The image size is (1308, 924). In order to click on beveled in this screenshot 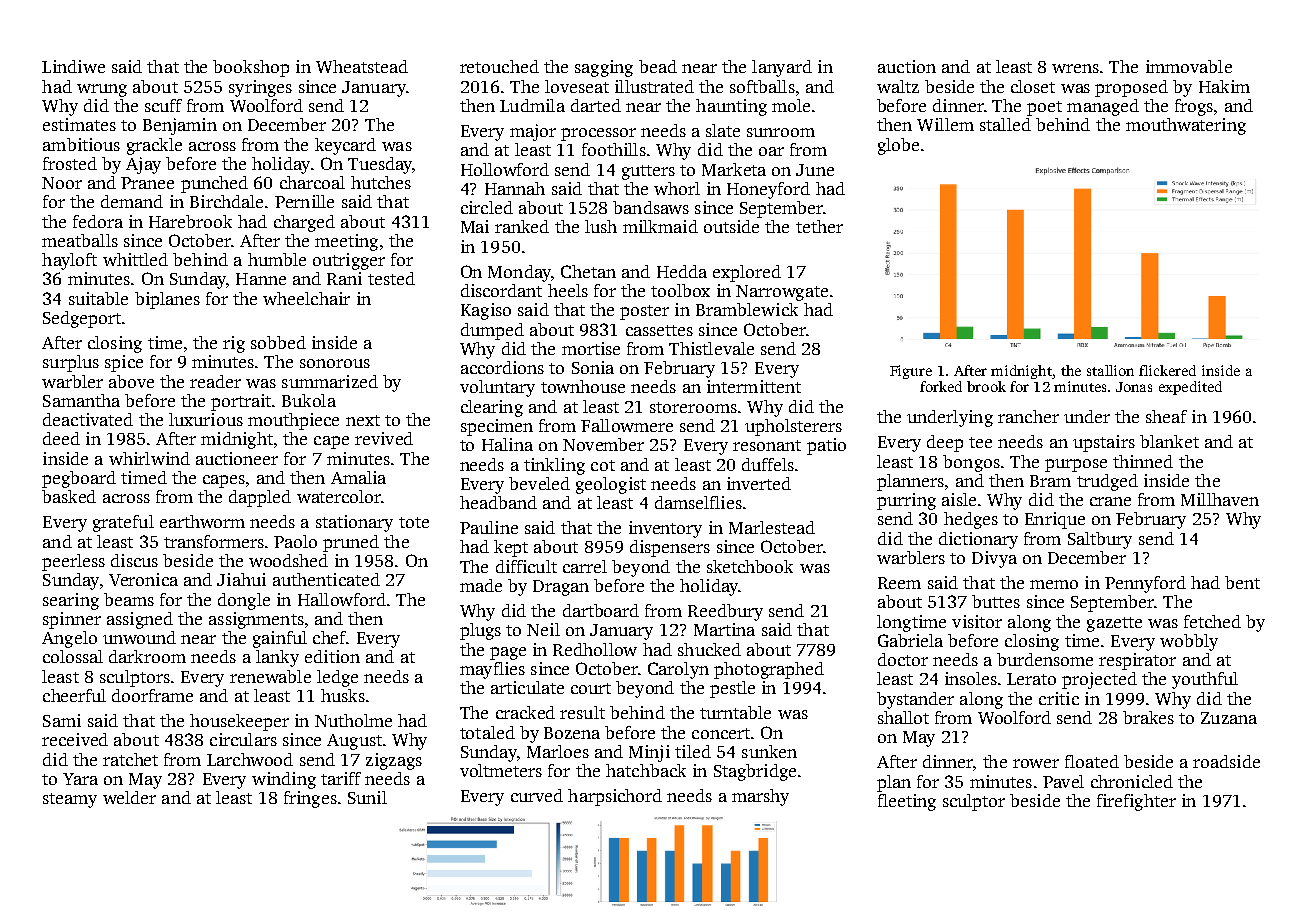, I will do `click(539, 483)`.
